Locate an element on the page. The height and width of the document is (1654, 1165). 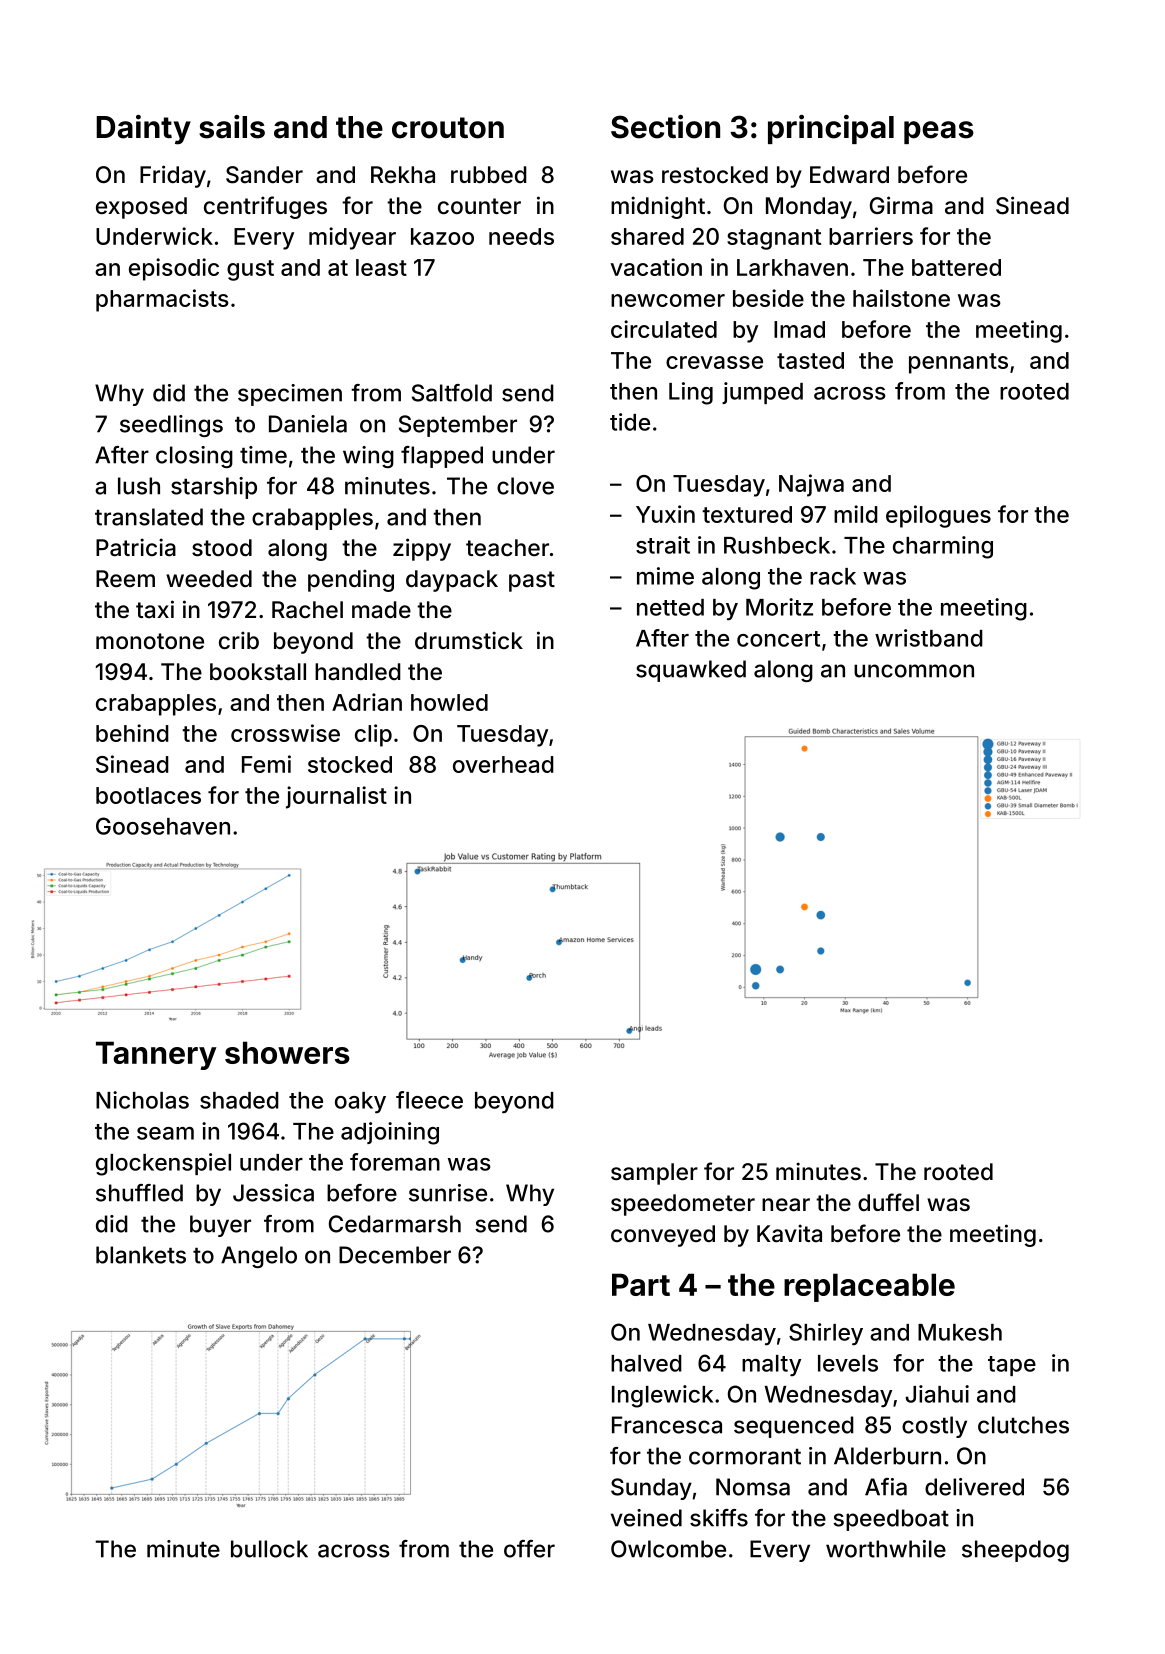
uncommon is located at coordinates (914, 671).
